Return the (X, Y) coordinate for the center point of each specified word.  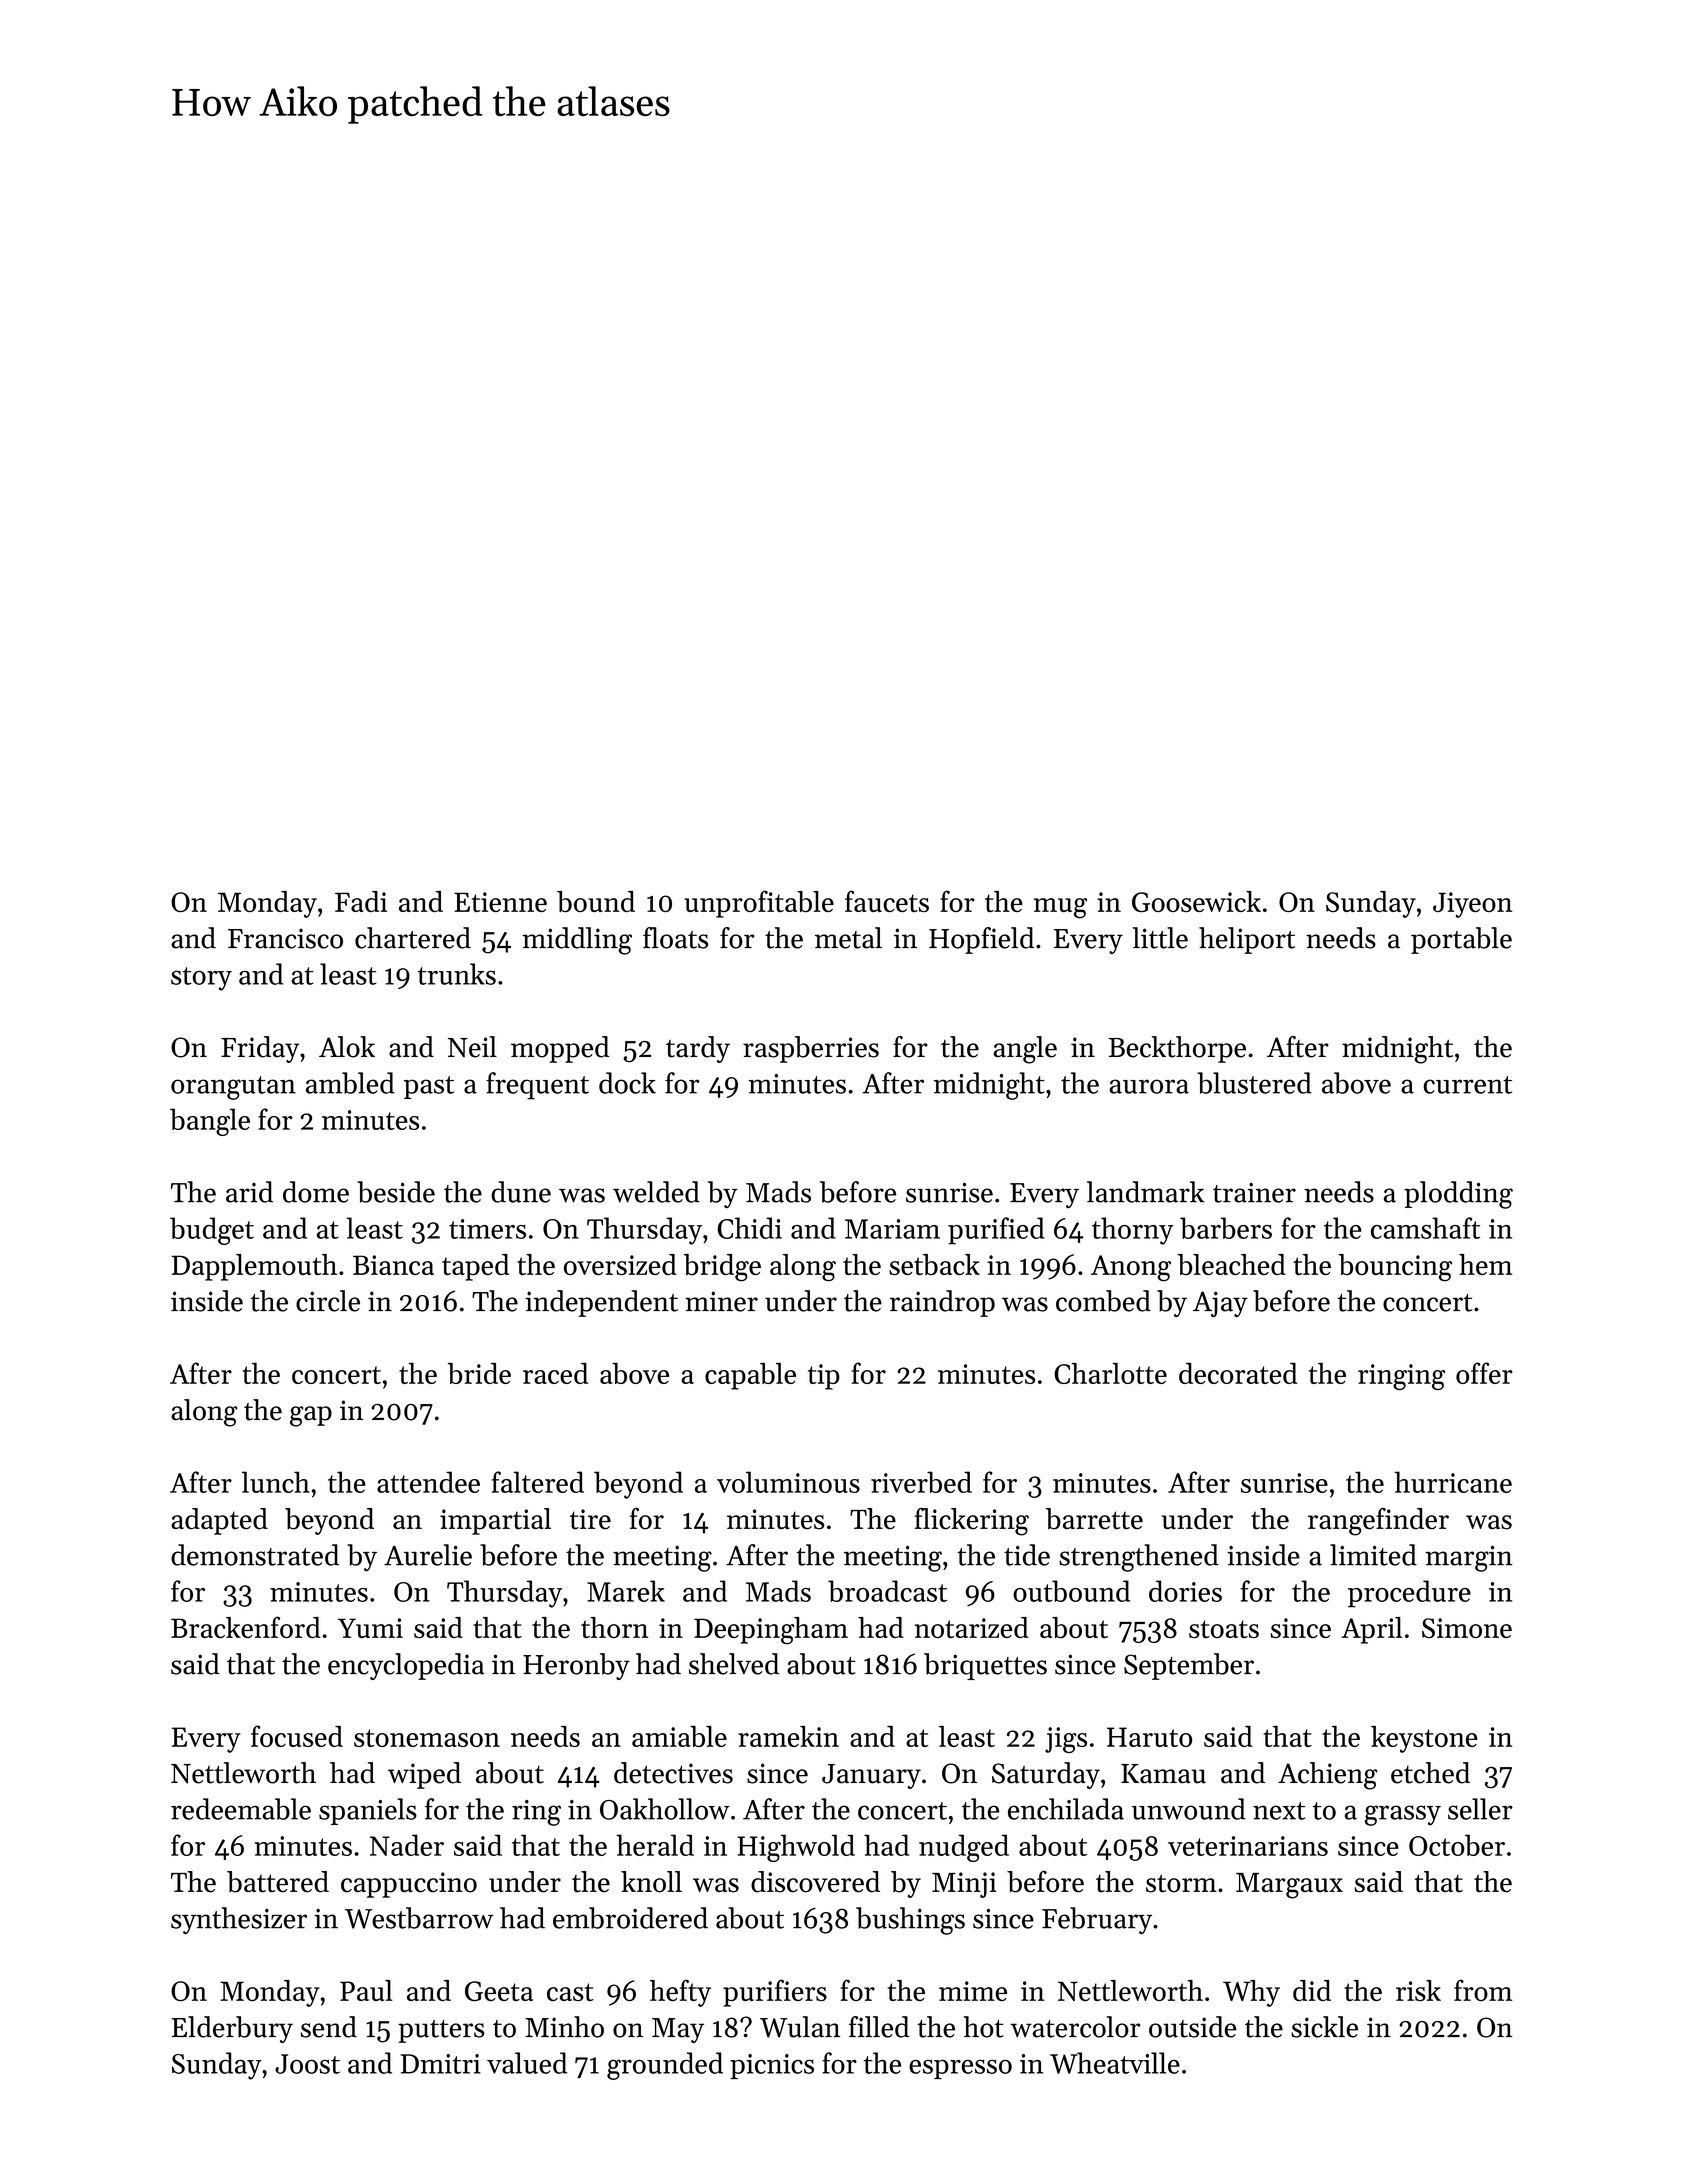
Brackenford (246, 1627)
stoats (1224, 1629)
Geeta (499, 1991)
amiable (679, 1736)
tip (824, 1377)
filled (879, 2027)
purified (996, 1231)
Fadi (361, 901)
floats (675, 938)
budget (212, 1231)
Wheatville (1115, 2063)
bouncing (1395, 1268)
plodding (1458, 1195)
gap (311, 1416)
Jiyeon (1472, 905)
